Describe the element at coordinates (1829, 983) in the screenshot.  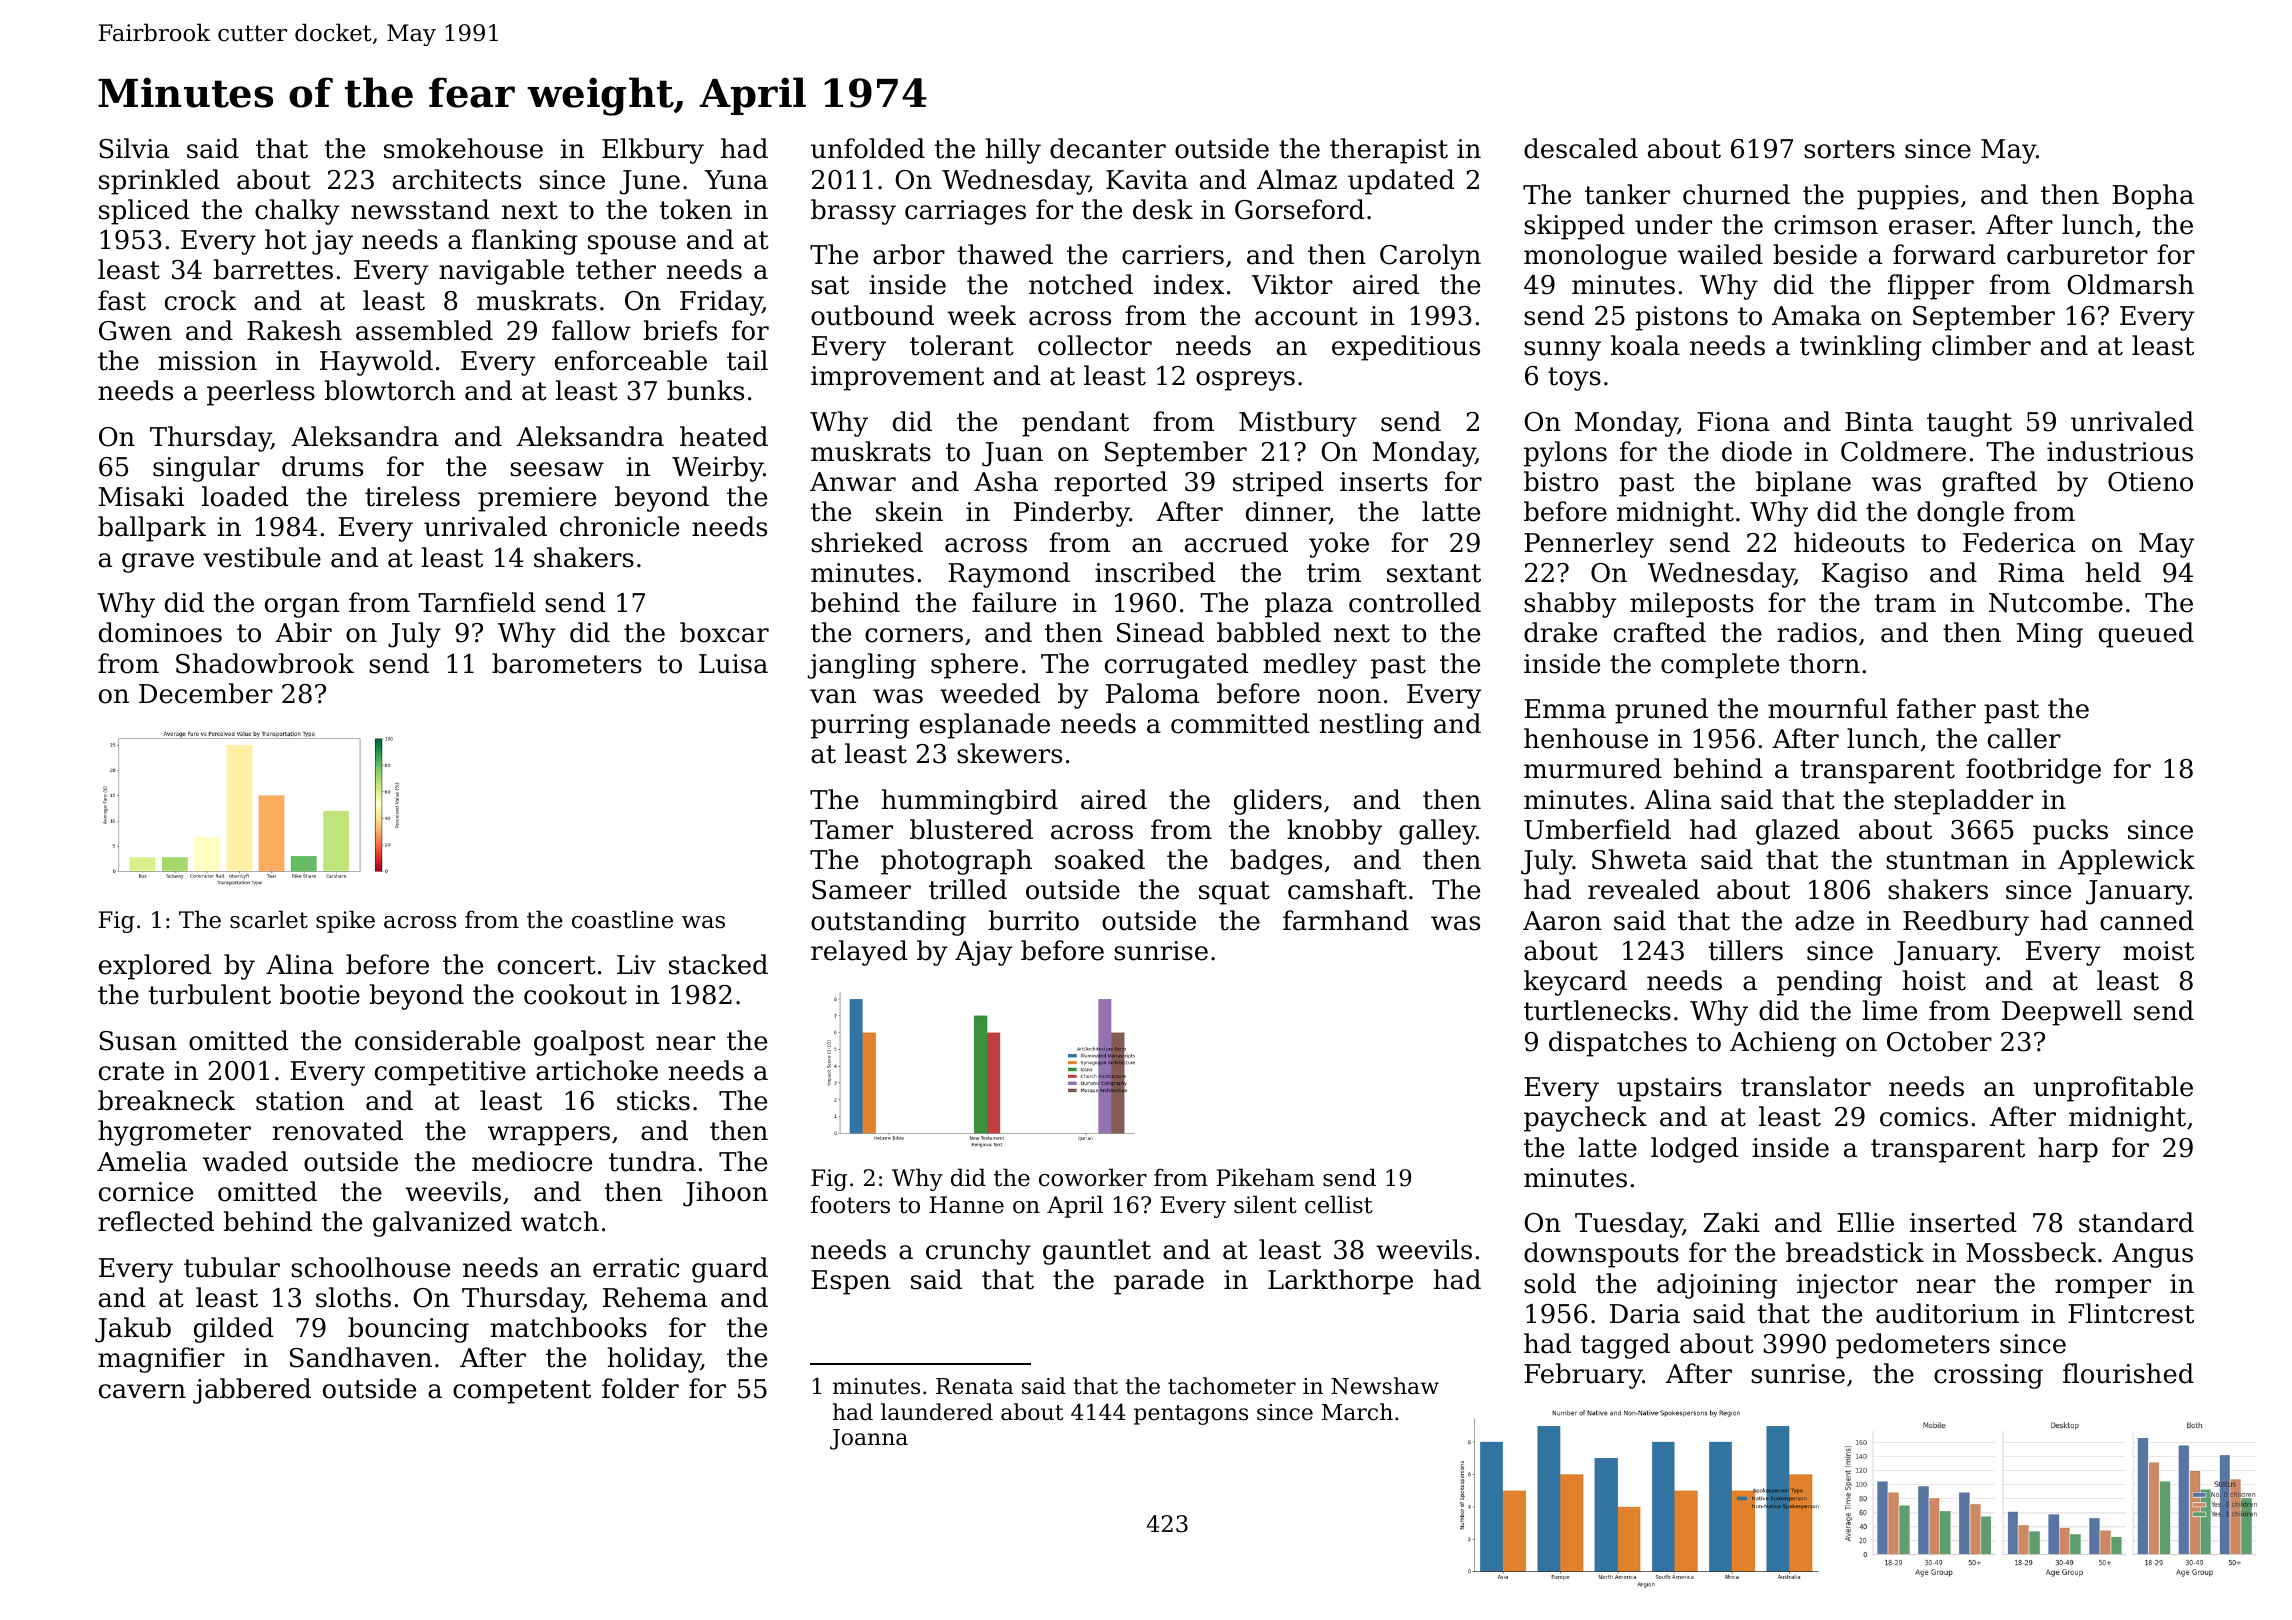
I see `pending` at that location.
